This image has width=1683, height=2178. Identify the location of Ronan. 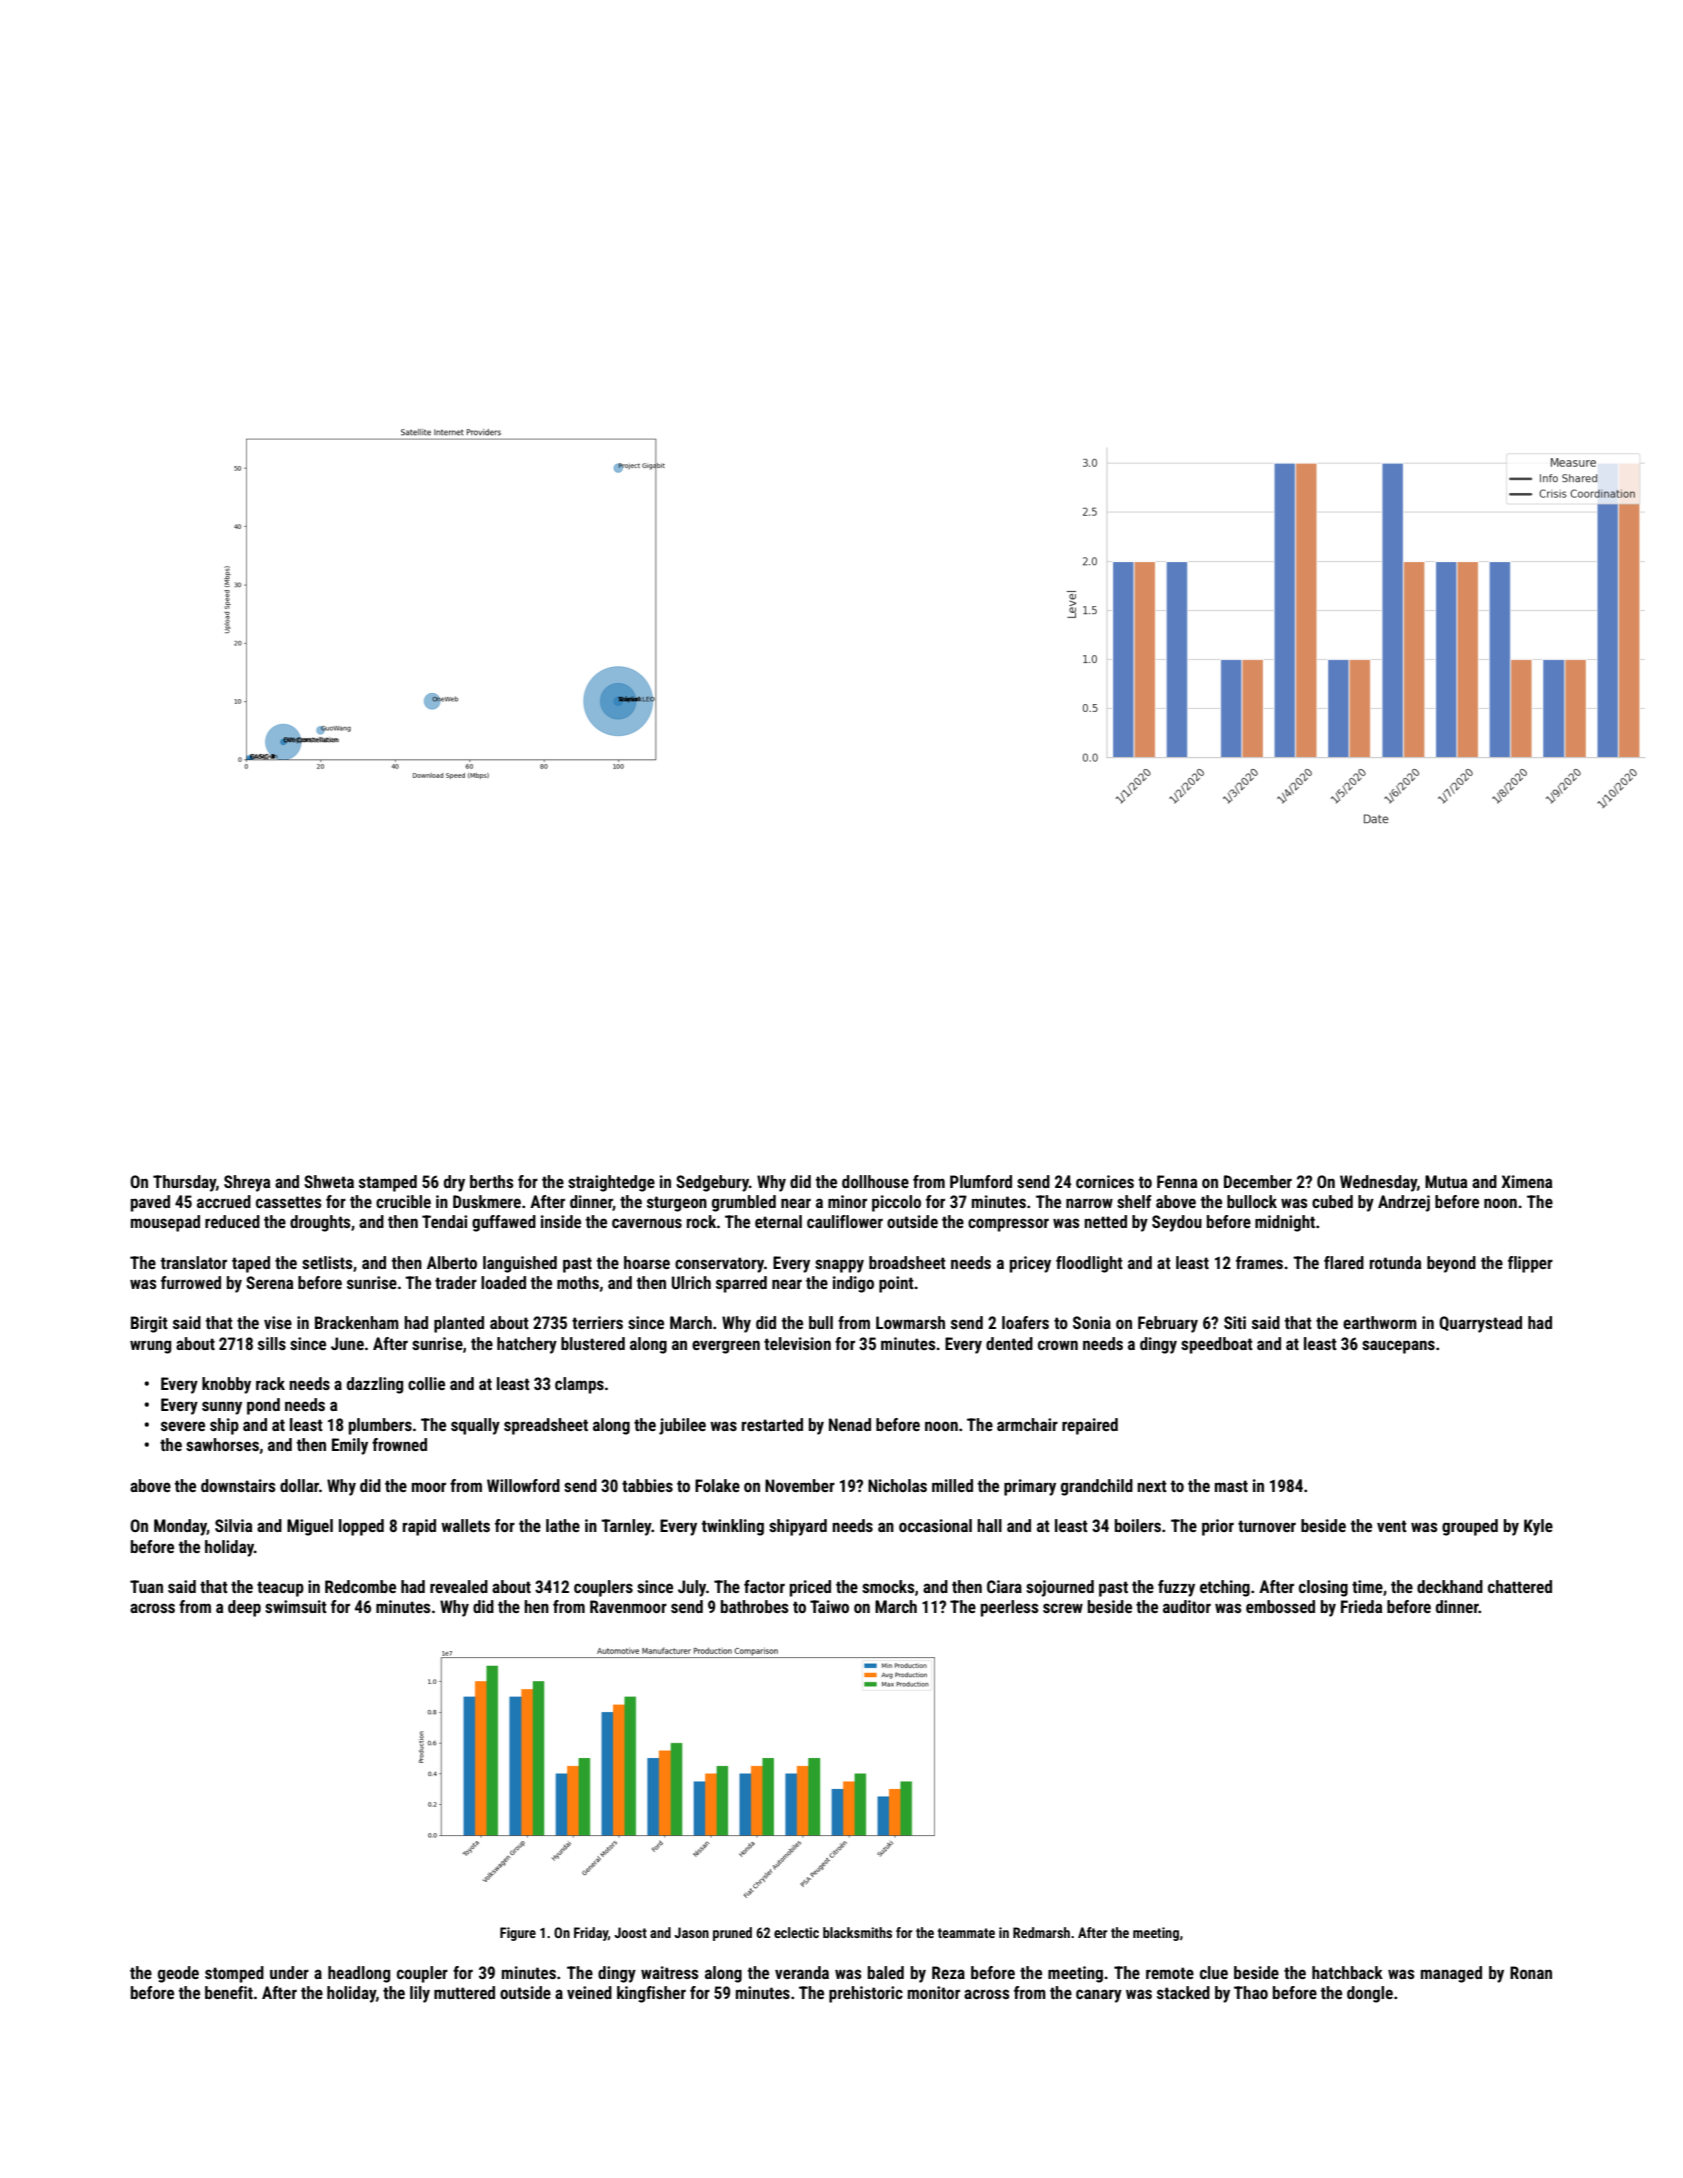
(1531, 1972).
